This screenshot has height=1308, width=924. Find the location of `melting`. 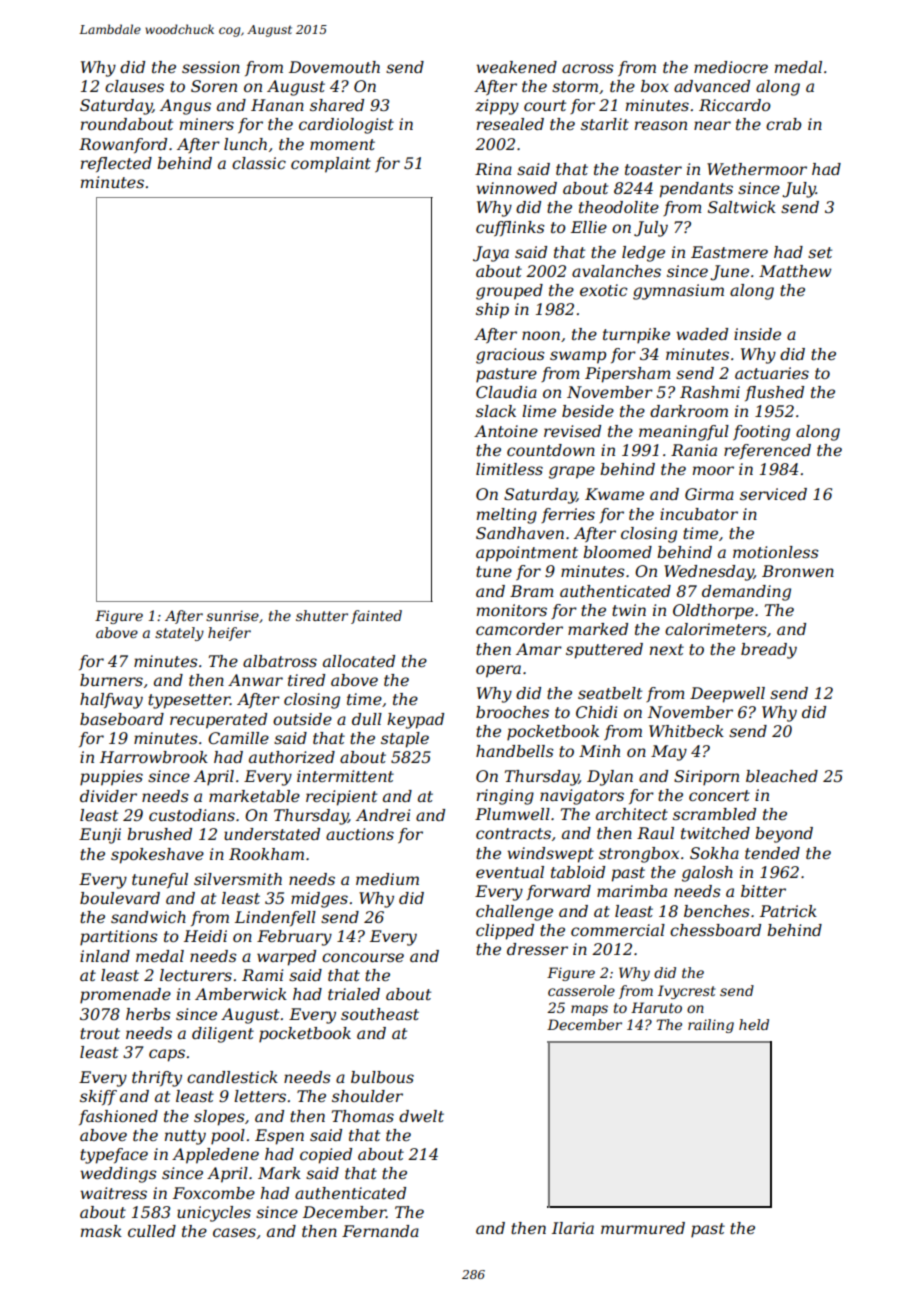

melting is located at coordinates (507, 516).
